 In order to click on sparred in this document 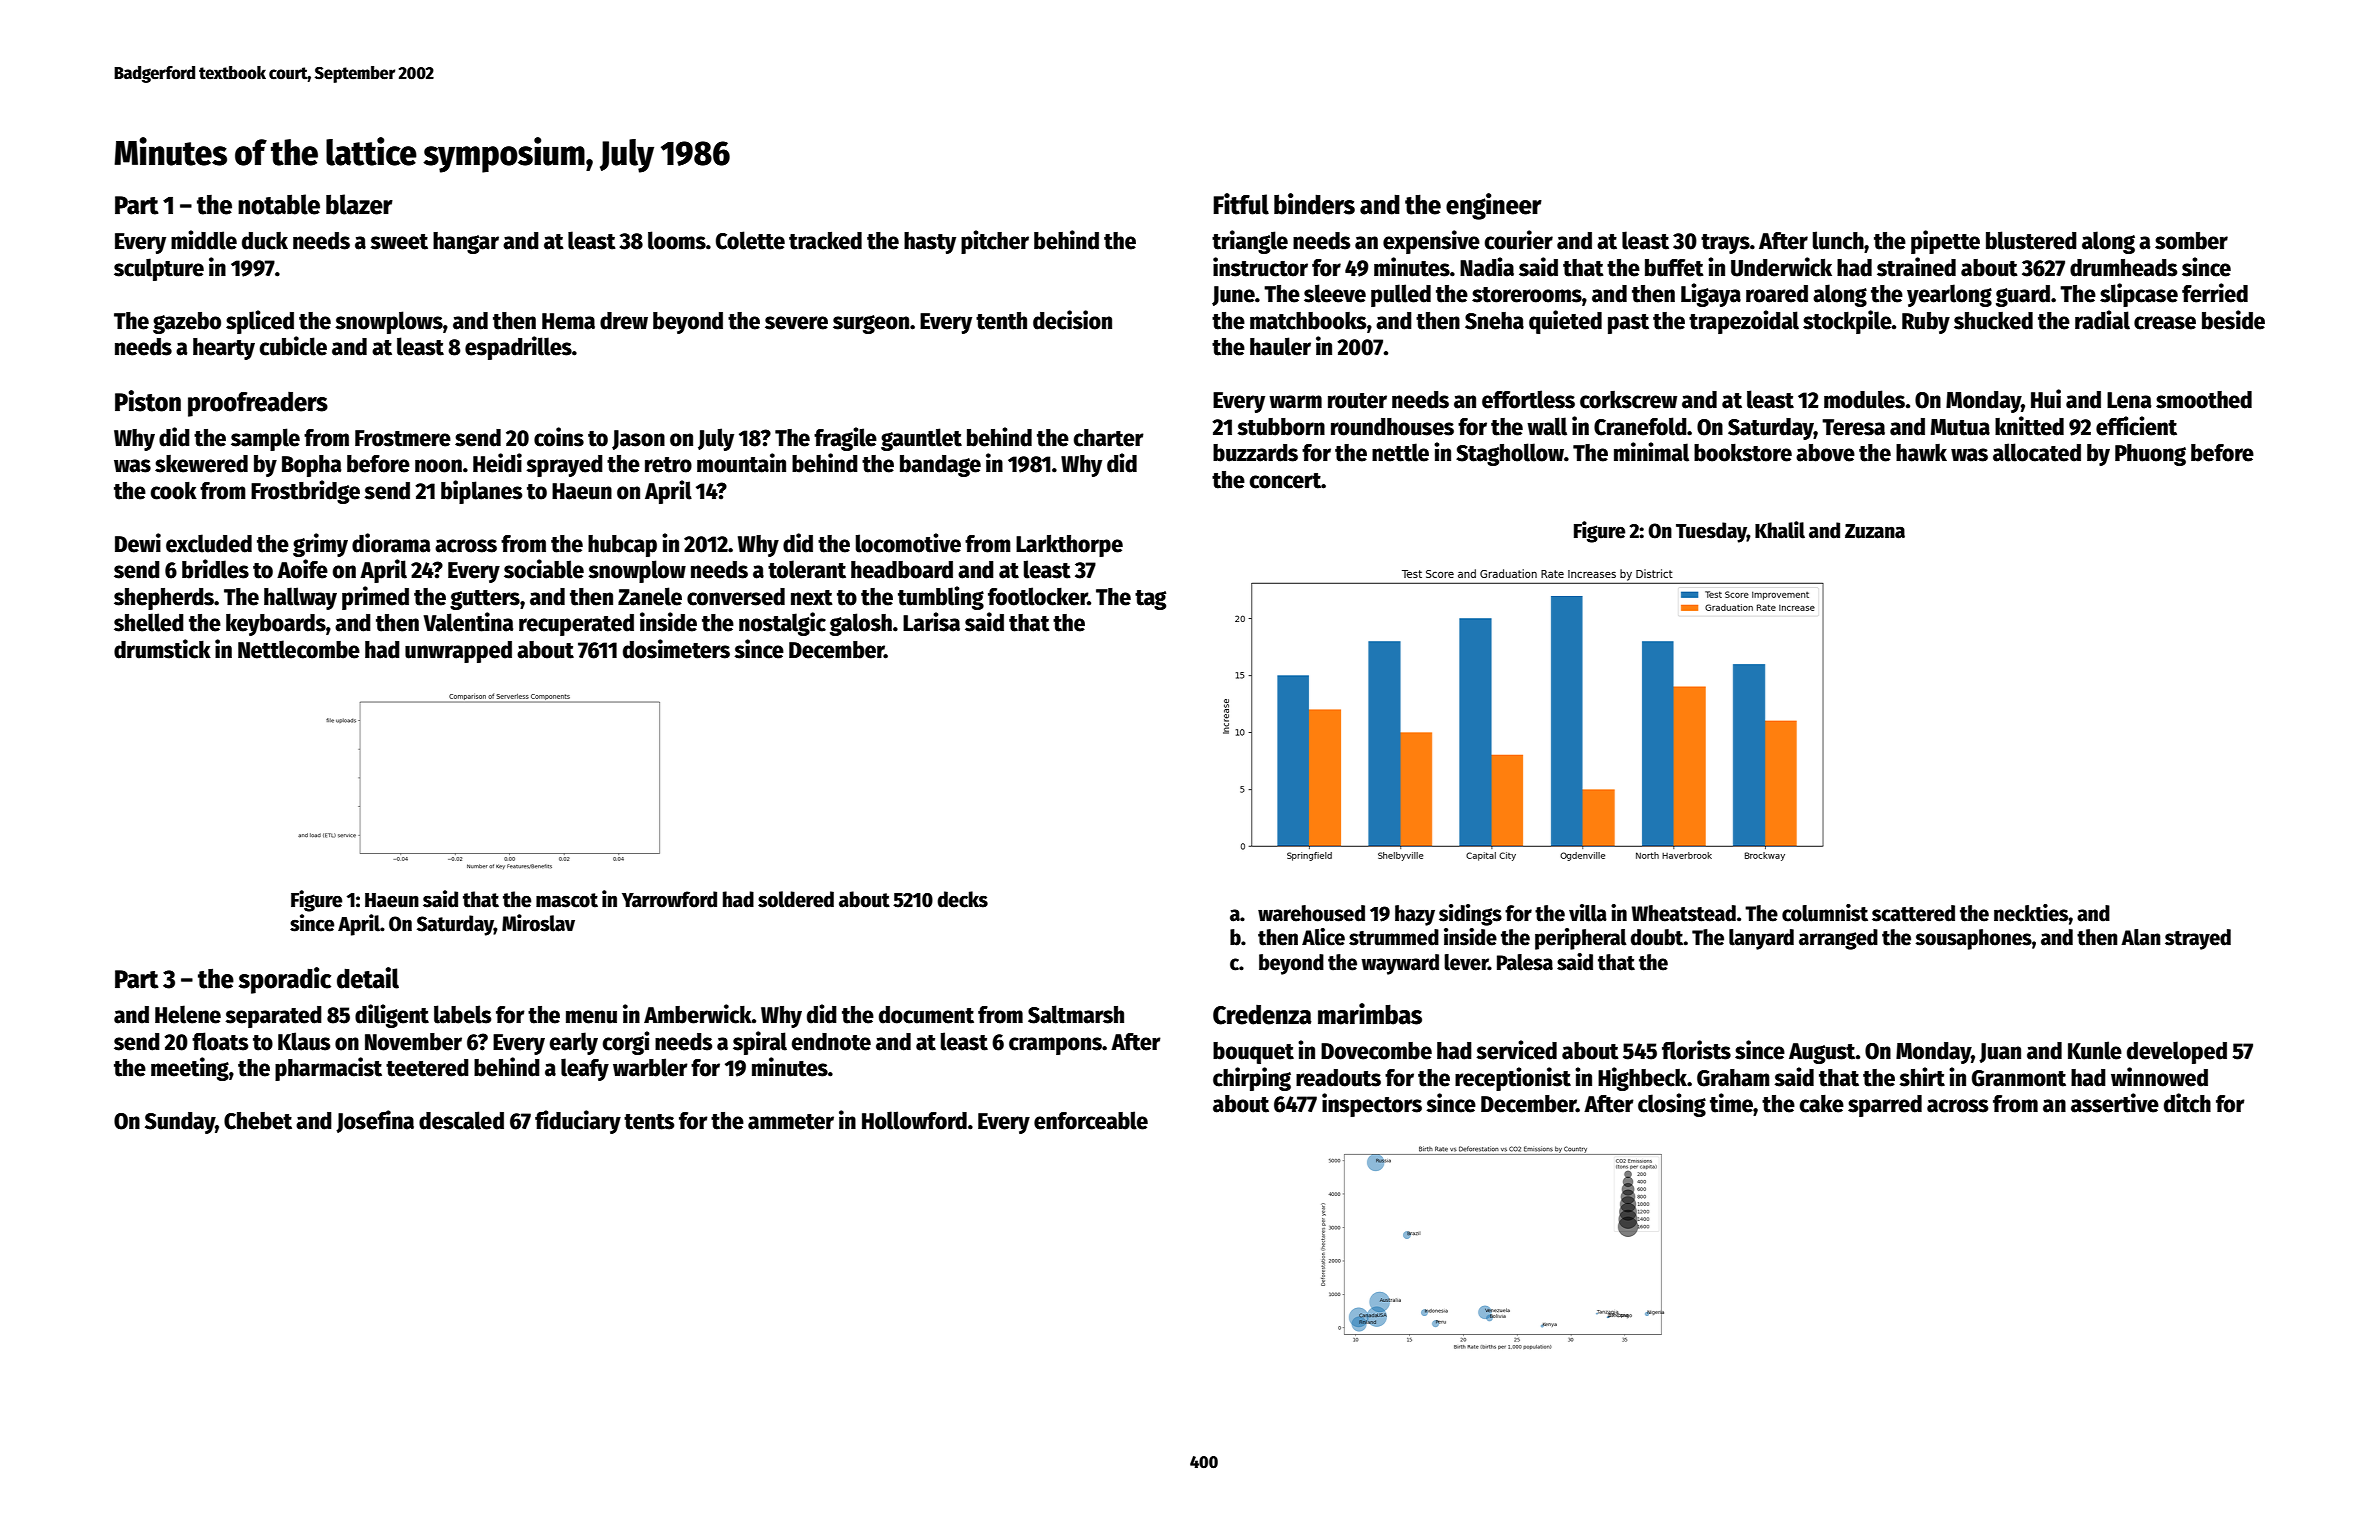, I will do `click(1885, 1106)`.
